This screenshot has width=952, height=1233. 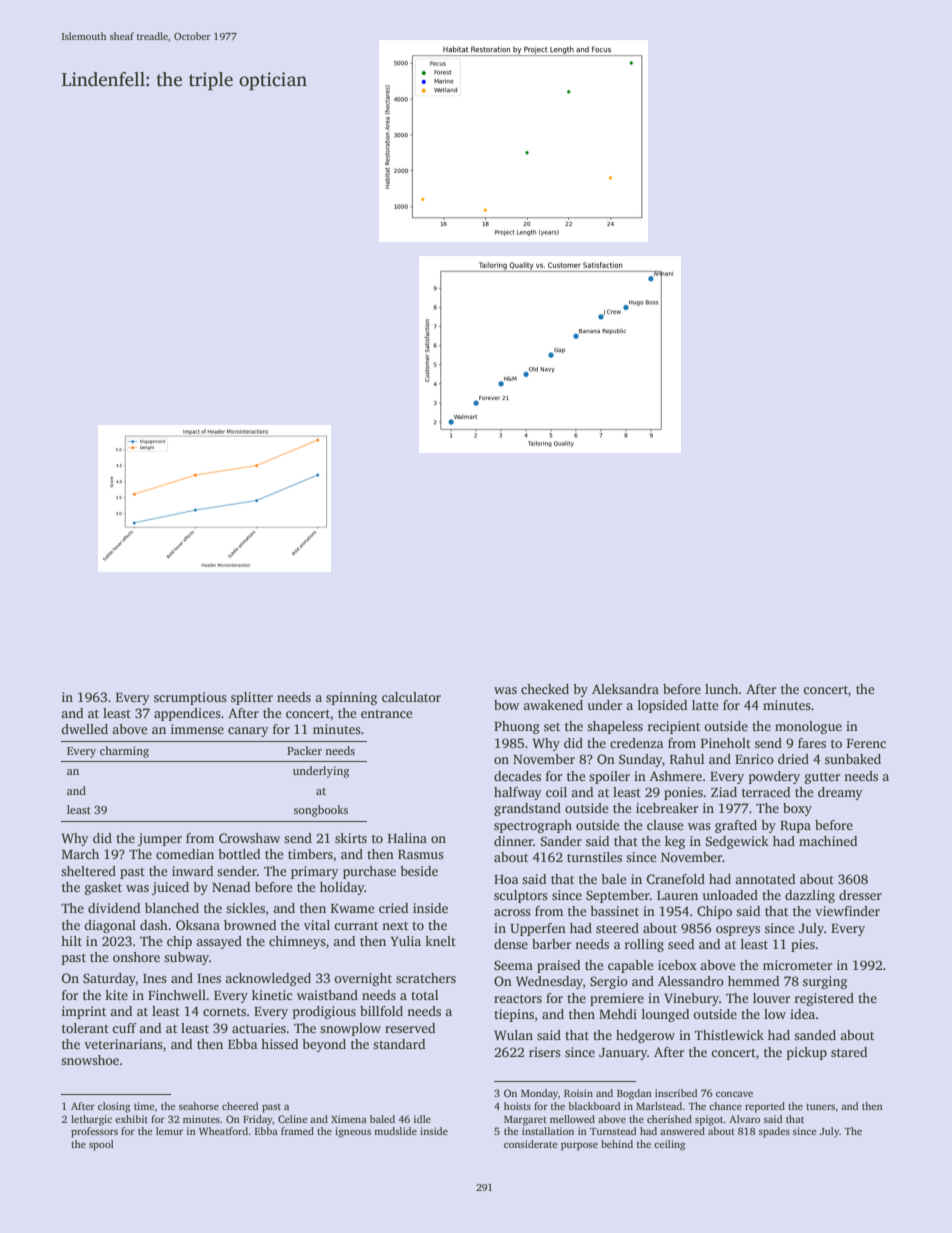 I want to click on Nenad, so click(x=231, y=887).
